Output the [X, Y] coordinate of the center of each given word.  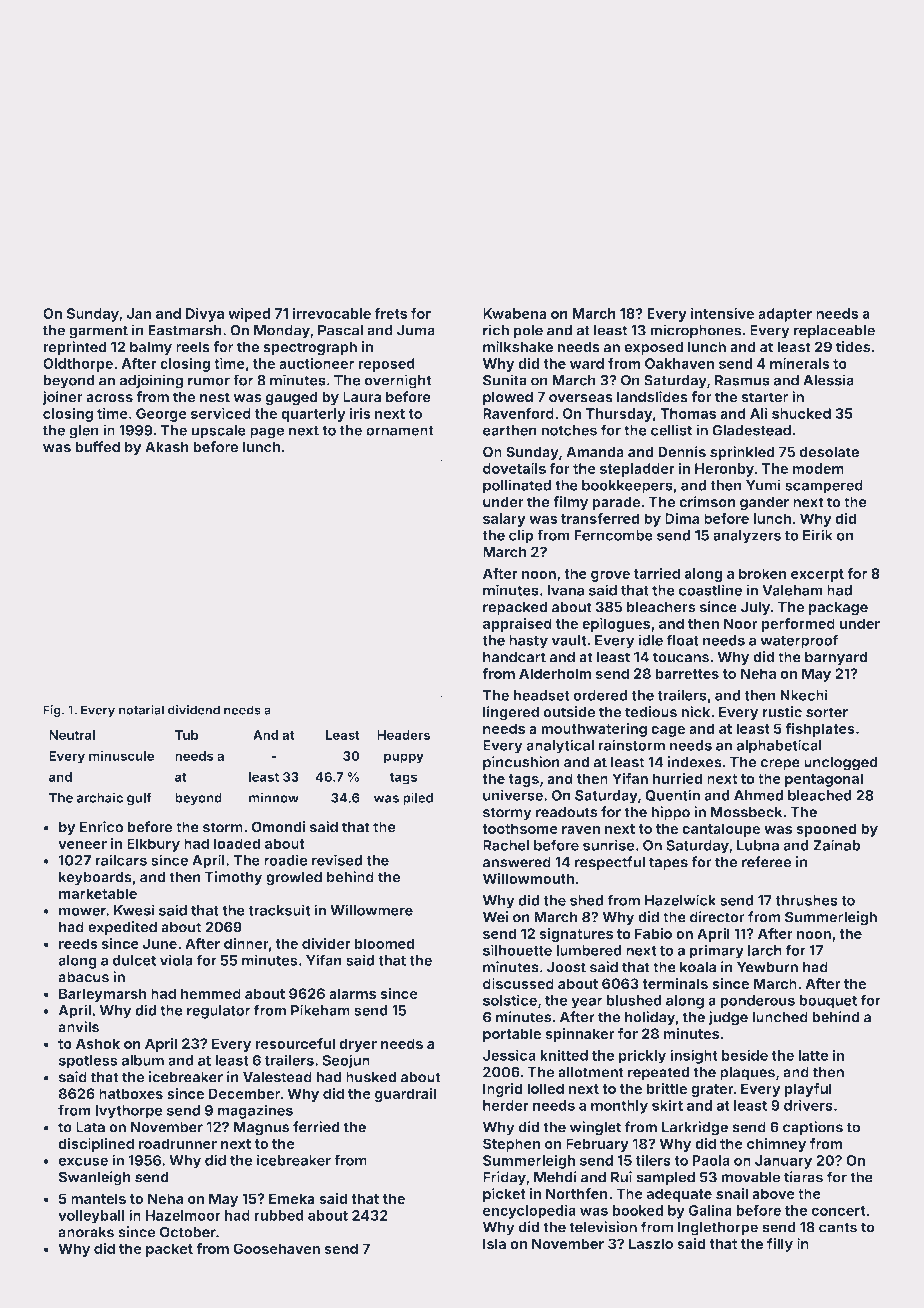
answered [517, 862]
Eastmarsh [184, 330]
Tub [186, 735]
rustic [782, 711]
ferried [316, 1127]
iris [360, 413]
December [244, 1093]
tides [853, 346]
